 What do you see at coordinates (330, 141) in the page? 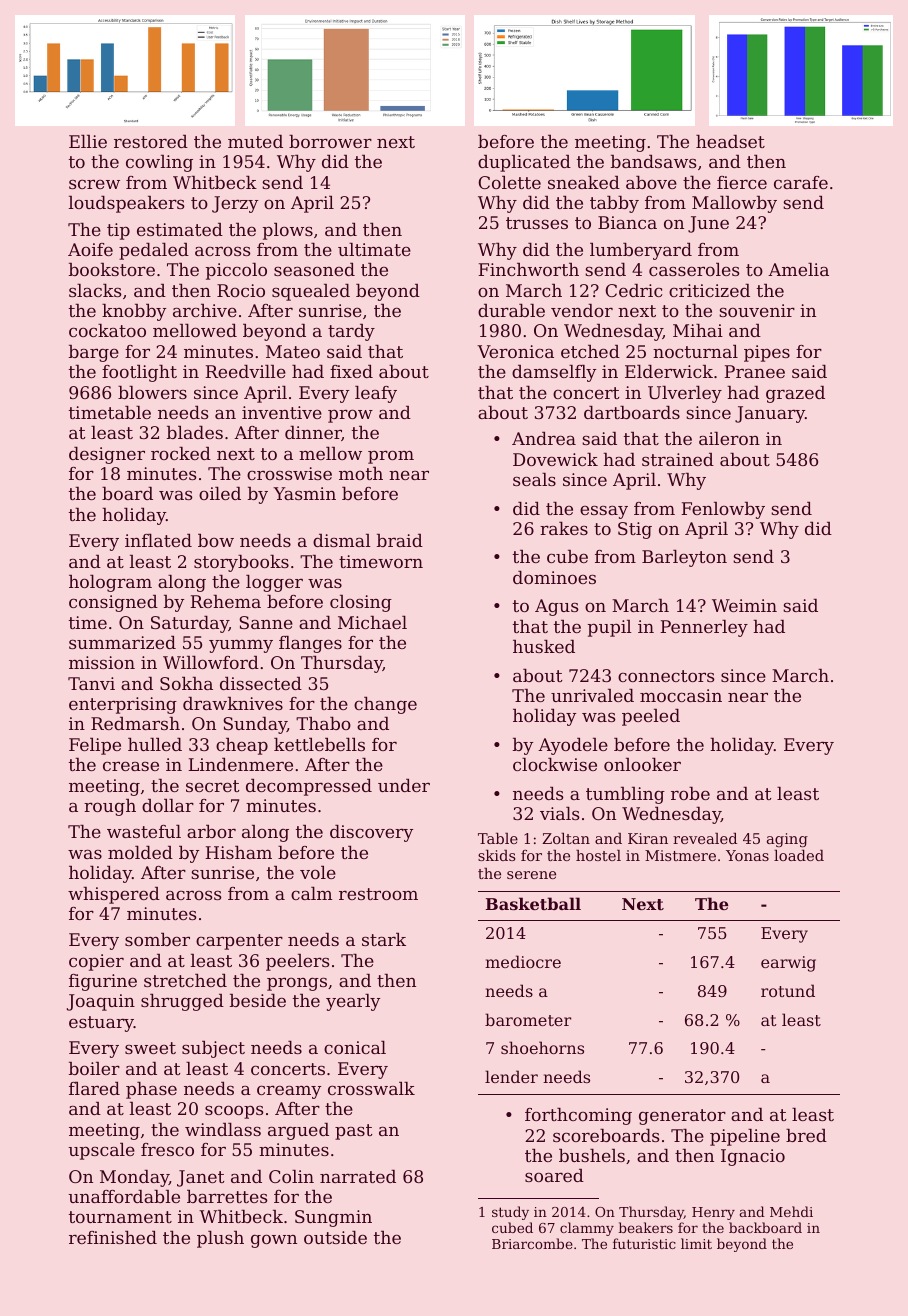
I see `borrower` at bounding box center [330, 141].
